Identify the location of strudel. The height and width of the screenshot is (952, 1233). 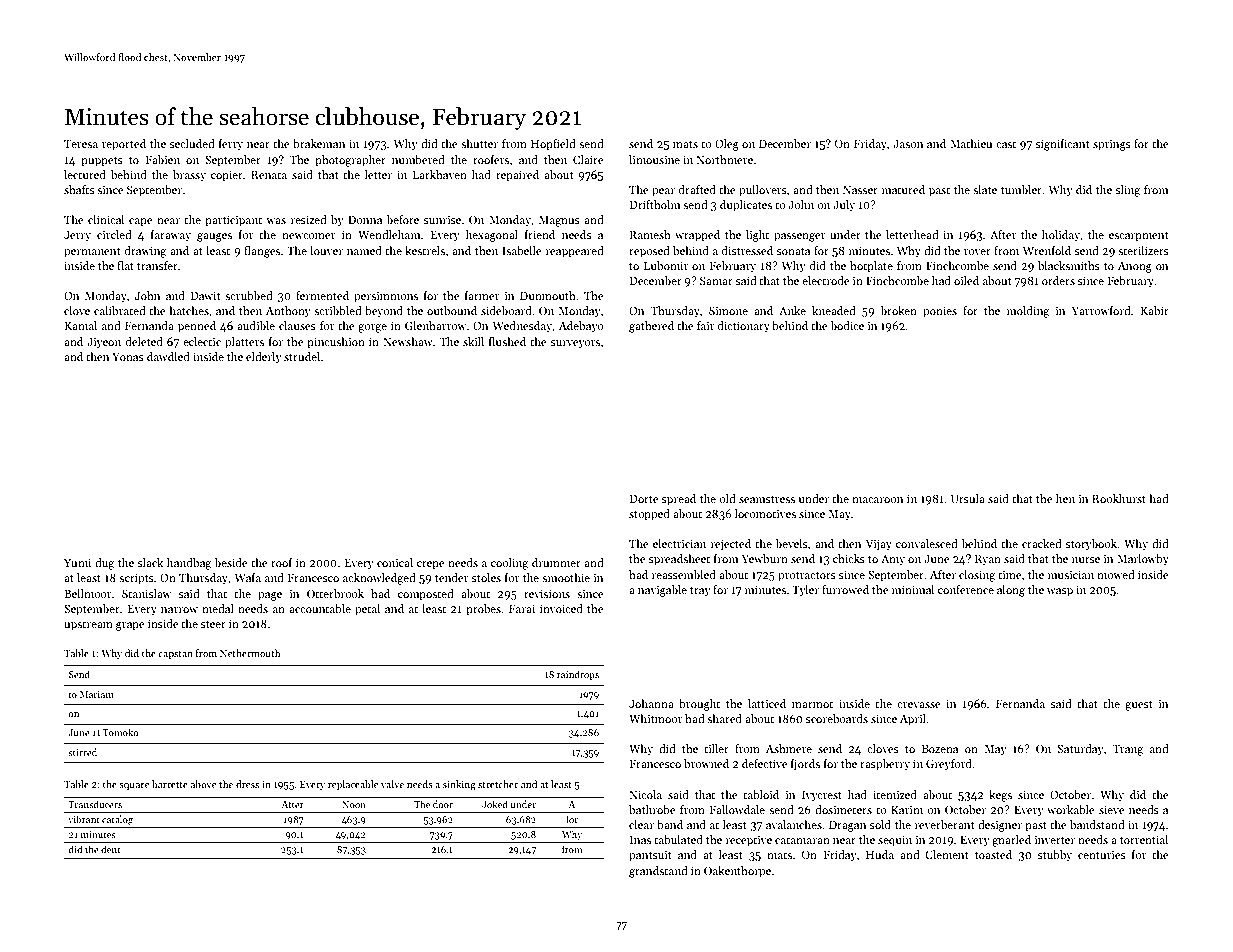
(302, 356).
